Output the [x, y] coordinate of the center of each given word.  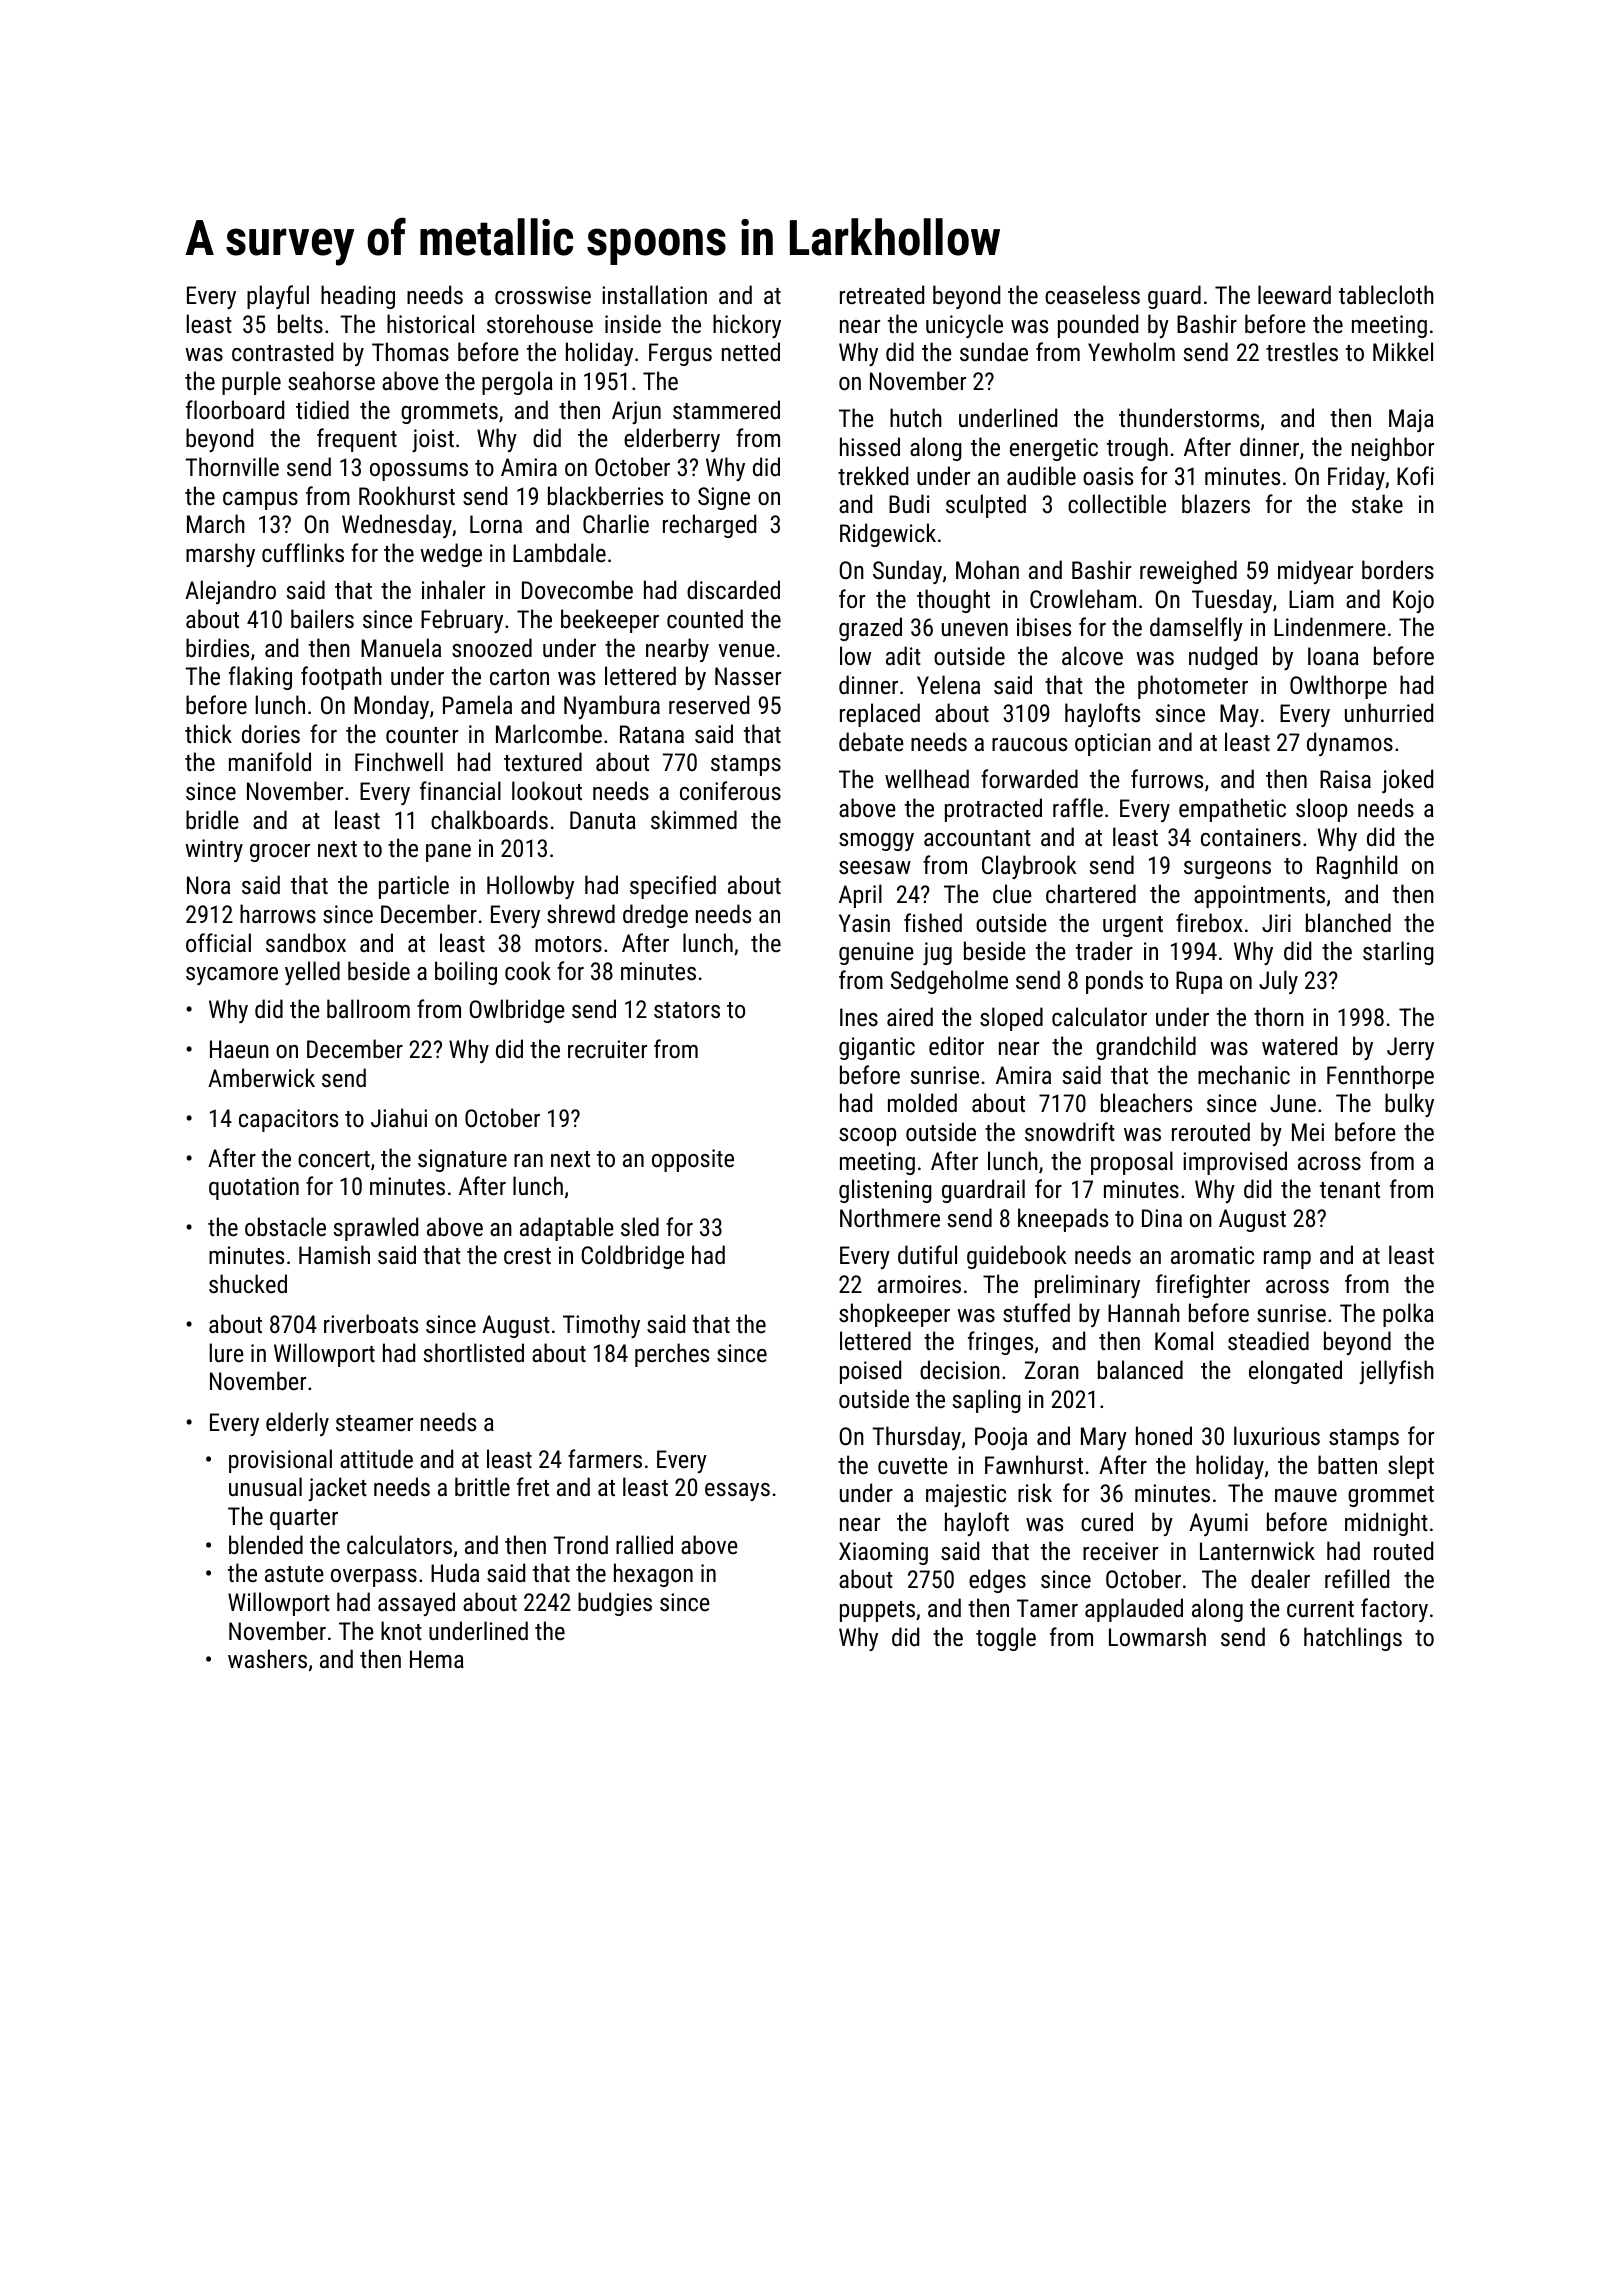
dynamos [1350, 744]
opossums [419, 472]
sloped [1011, 1019]
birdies [217, 647]
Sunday [907, 572]
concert [334, 1159]
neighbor [1393, 449]
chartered [1091, 893]
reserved [709, 704]
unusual [265, 1486]
